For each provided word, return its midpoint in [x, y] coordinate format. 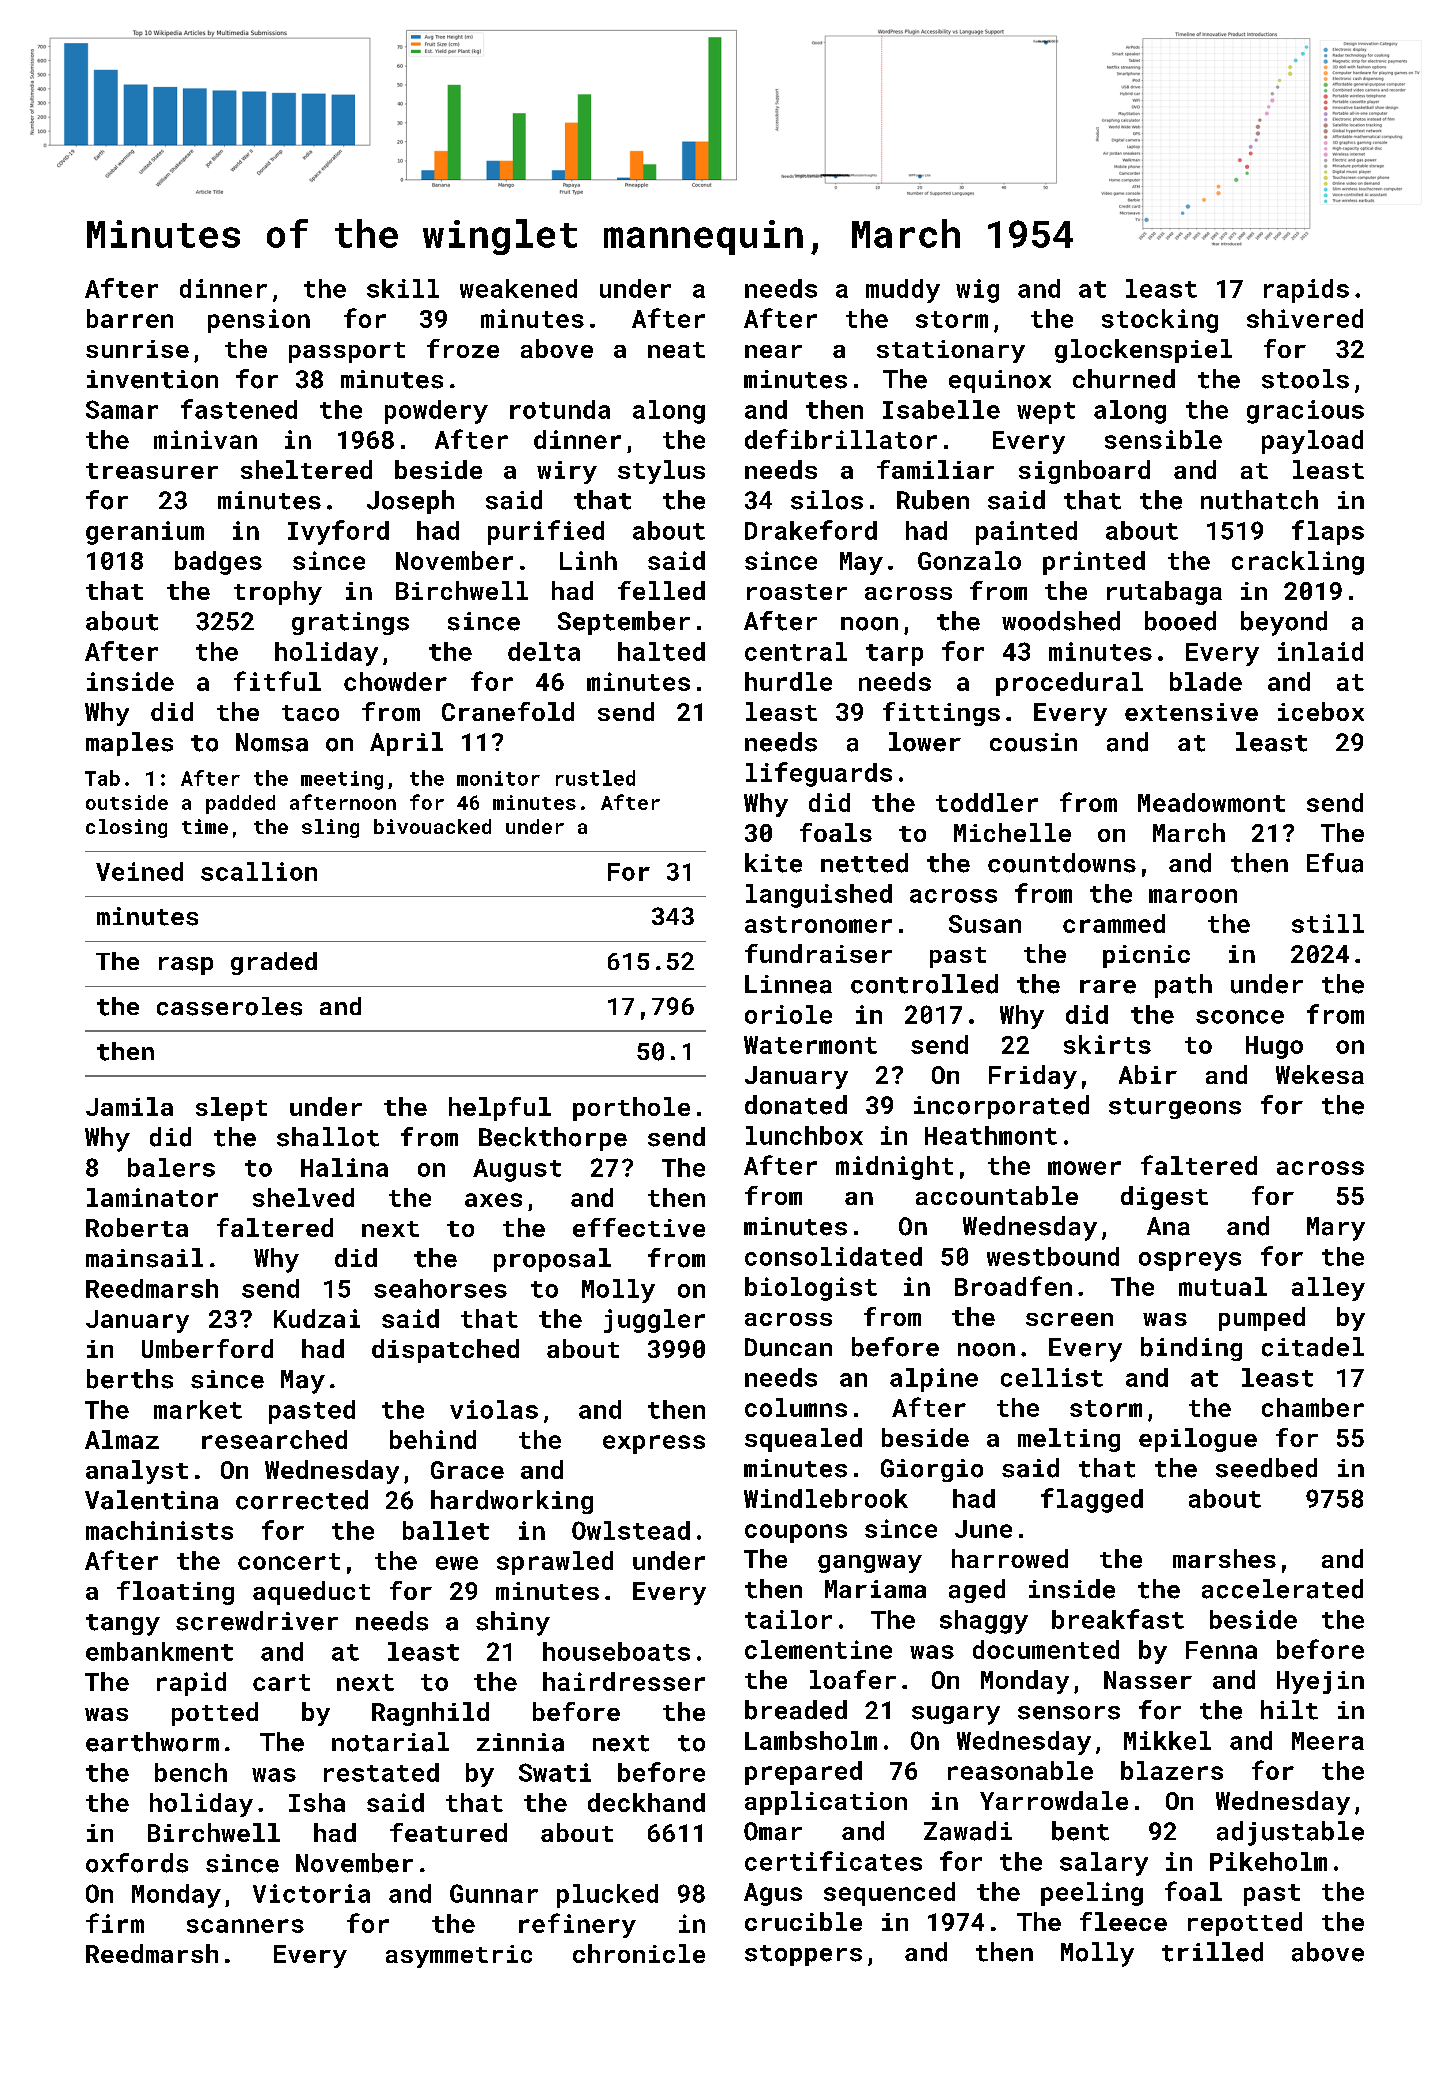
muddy [903, 291]
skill [403, 288]
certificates [833, 1861]
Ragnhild [430, 1714]
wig [977, 291]
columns [796, 1407]
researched [274, 1439]
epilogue [1198, 1440]
